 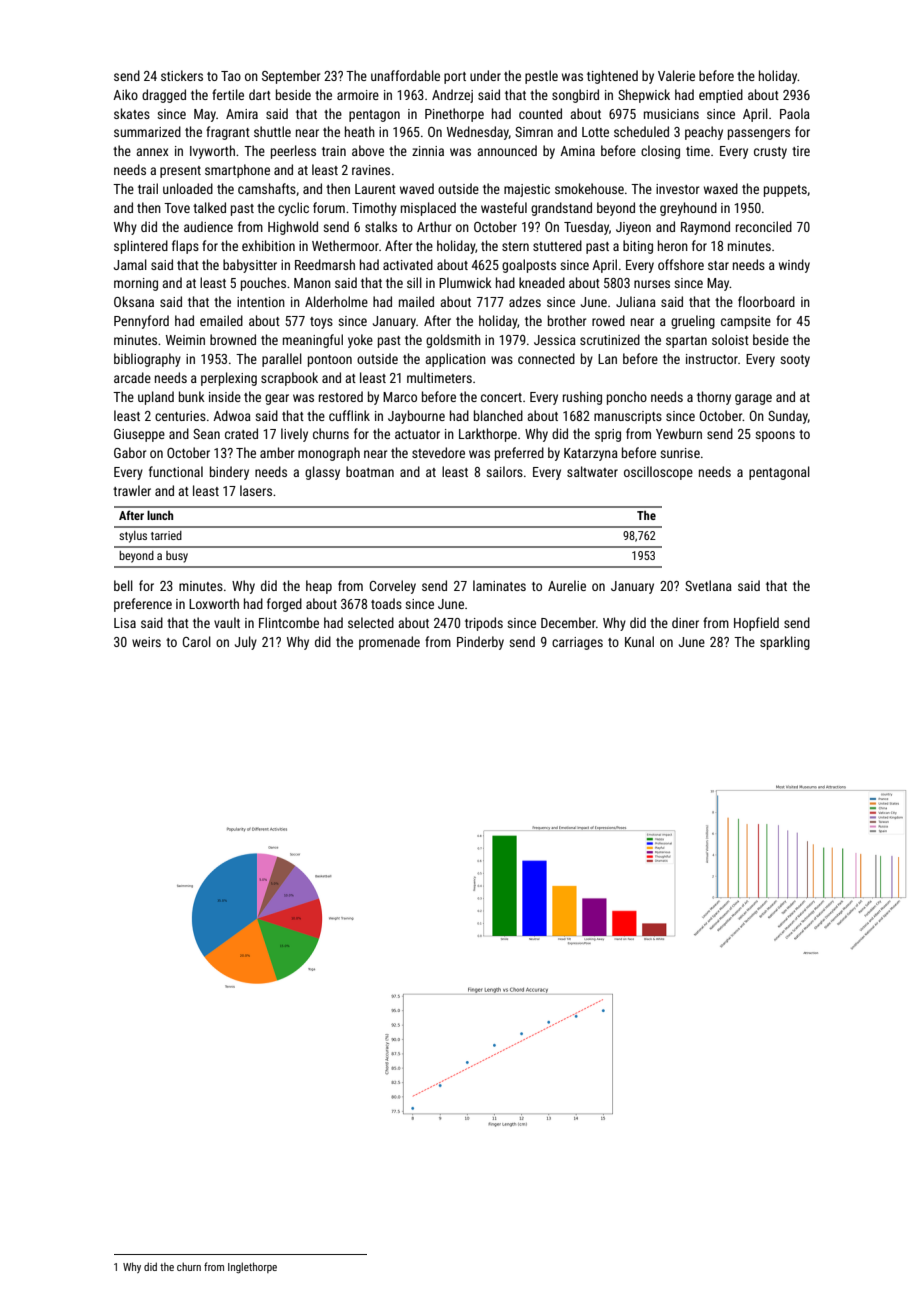 I want to click on promenade, so click(x=389, y=643).
